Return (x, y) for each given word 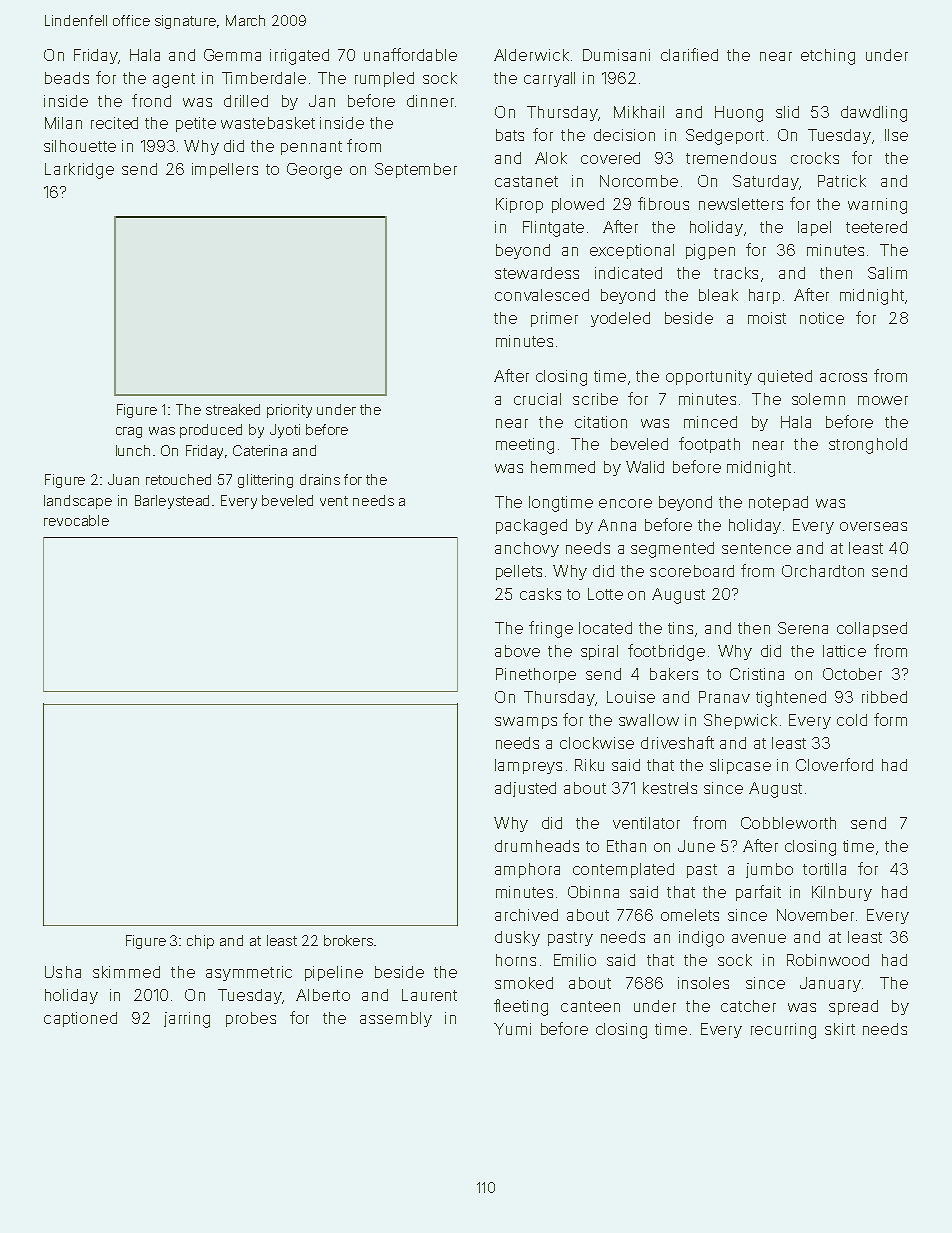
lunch (133, 450)
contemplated (623, 870)
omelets (690, 915)
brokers (348, 940)
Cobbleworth (788, 823)
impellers (225, 170)
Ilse (896, 135)
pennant (311, 148)
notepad (778, 503)
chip (200, 942)
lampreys (528, 766)
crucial (537, 399)
